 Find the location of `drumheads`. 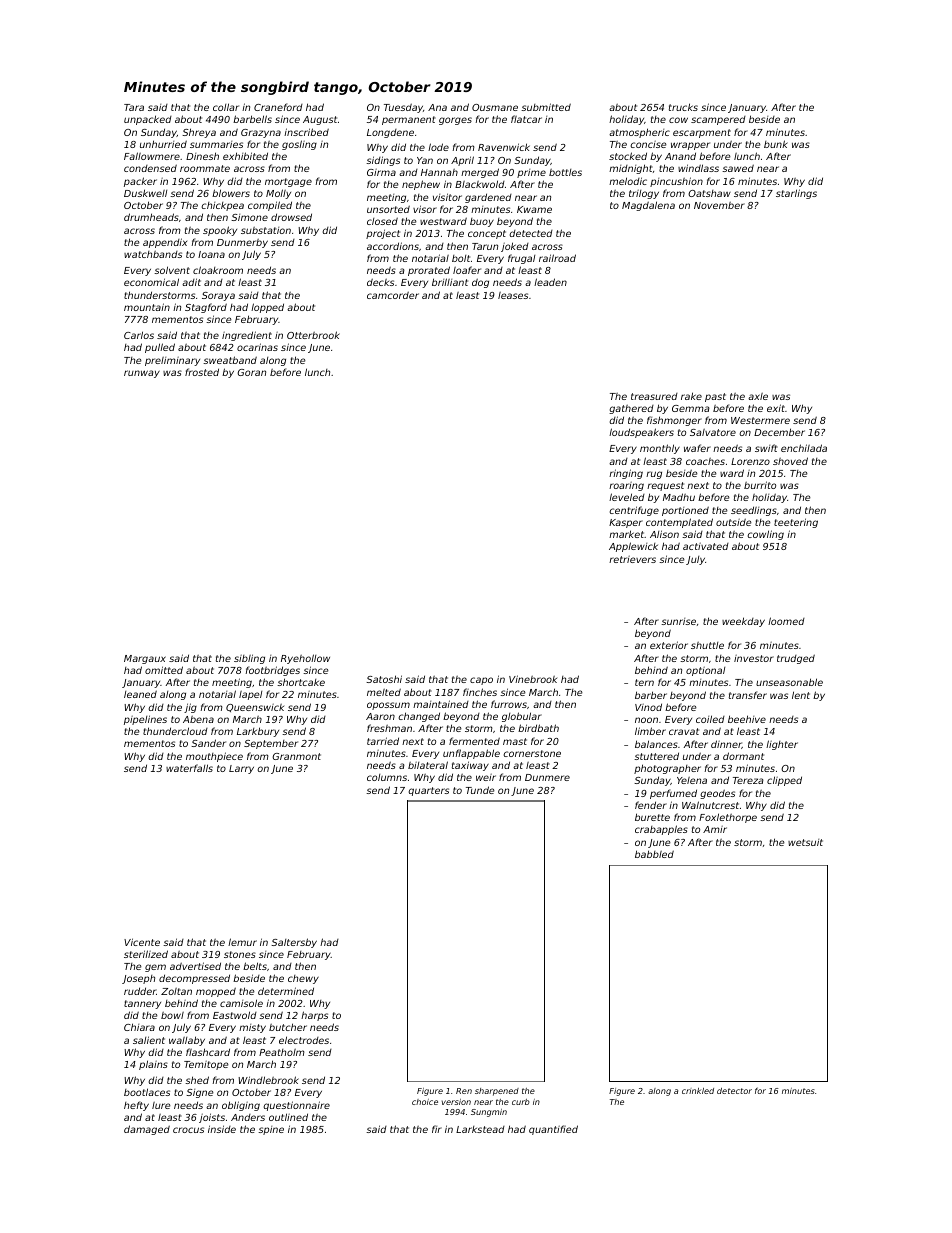

drumheads is located at coordinates (151, 217).
